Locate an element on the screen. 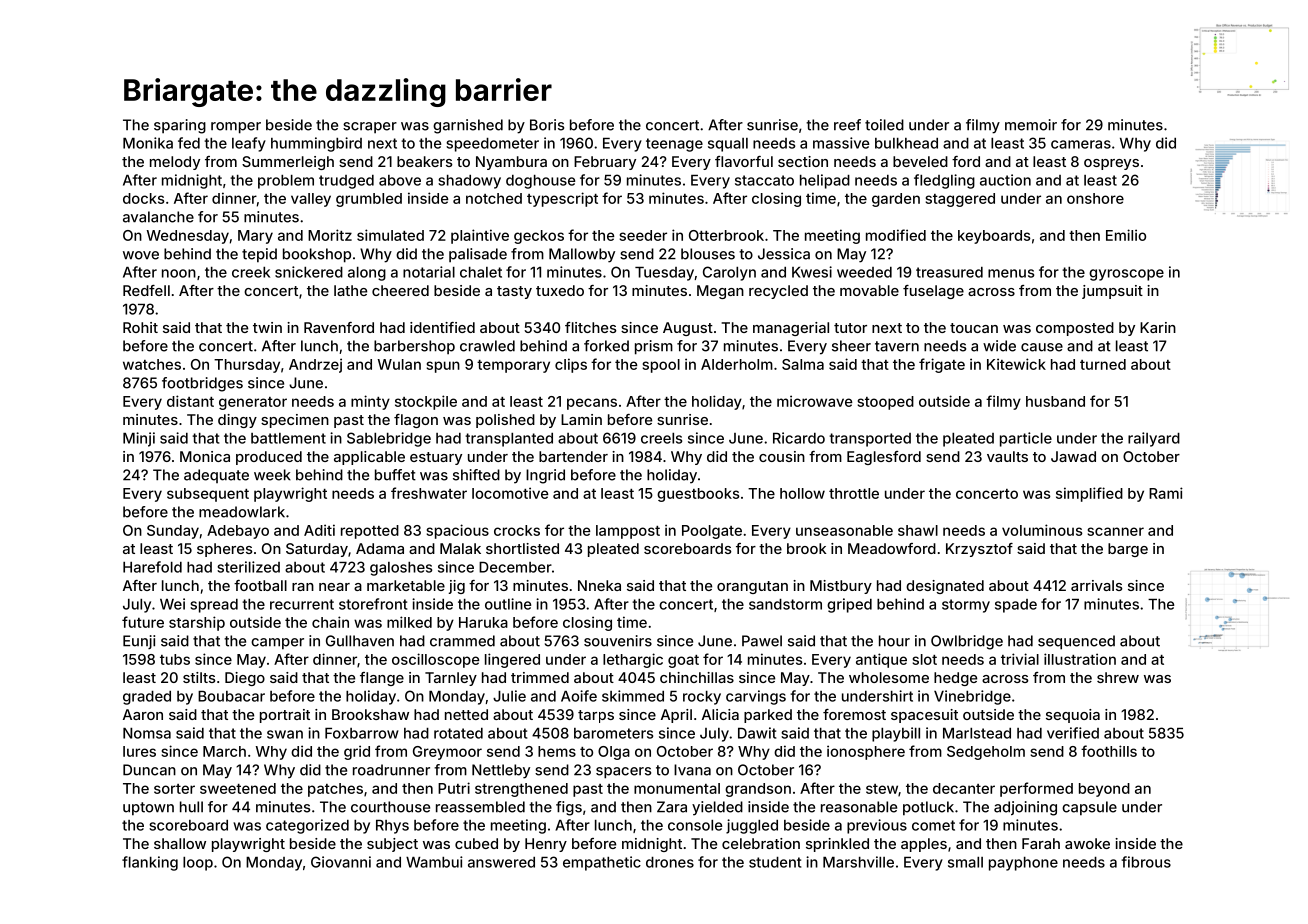 The height and width of the screenshot is (924, 1308). courthouse is located at coordinates (390, 807).
